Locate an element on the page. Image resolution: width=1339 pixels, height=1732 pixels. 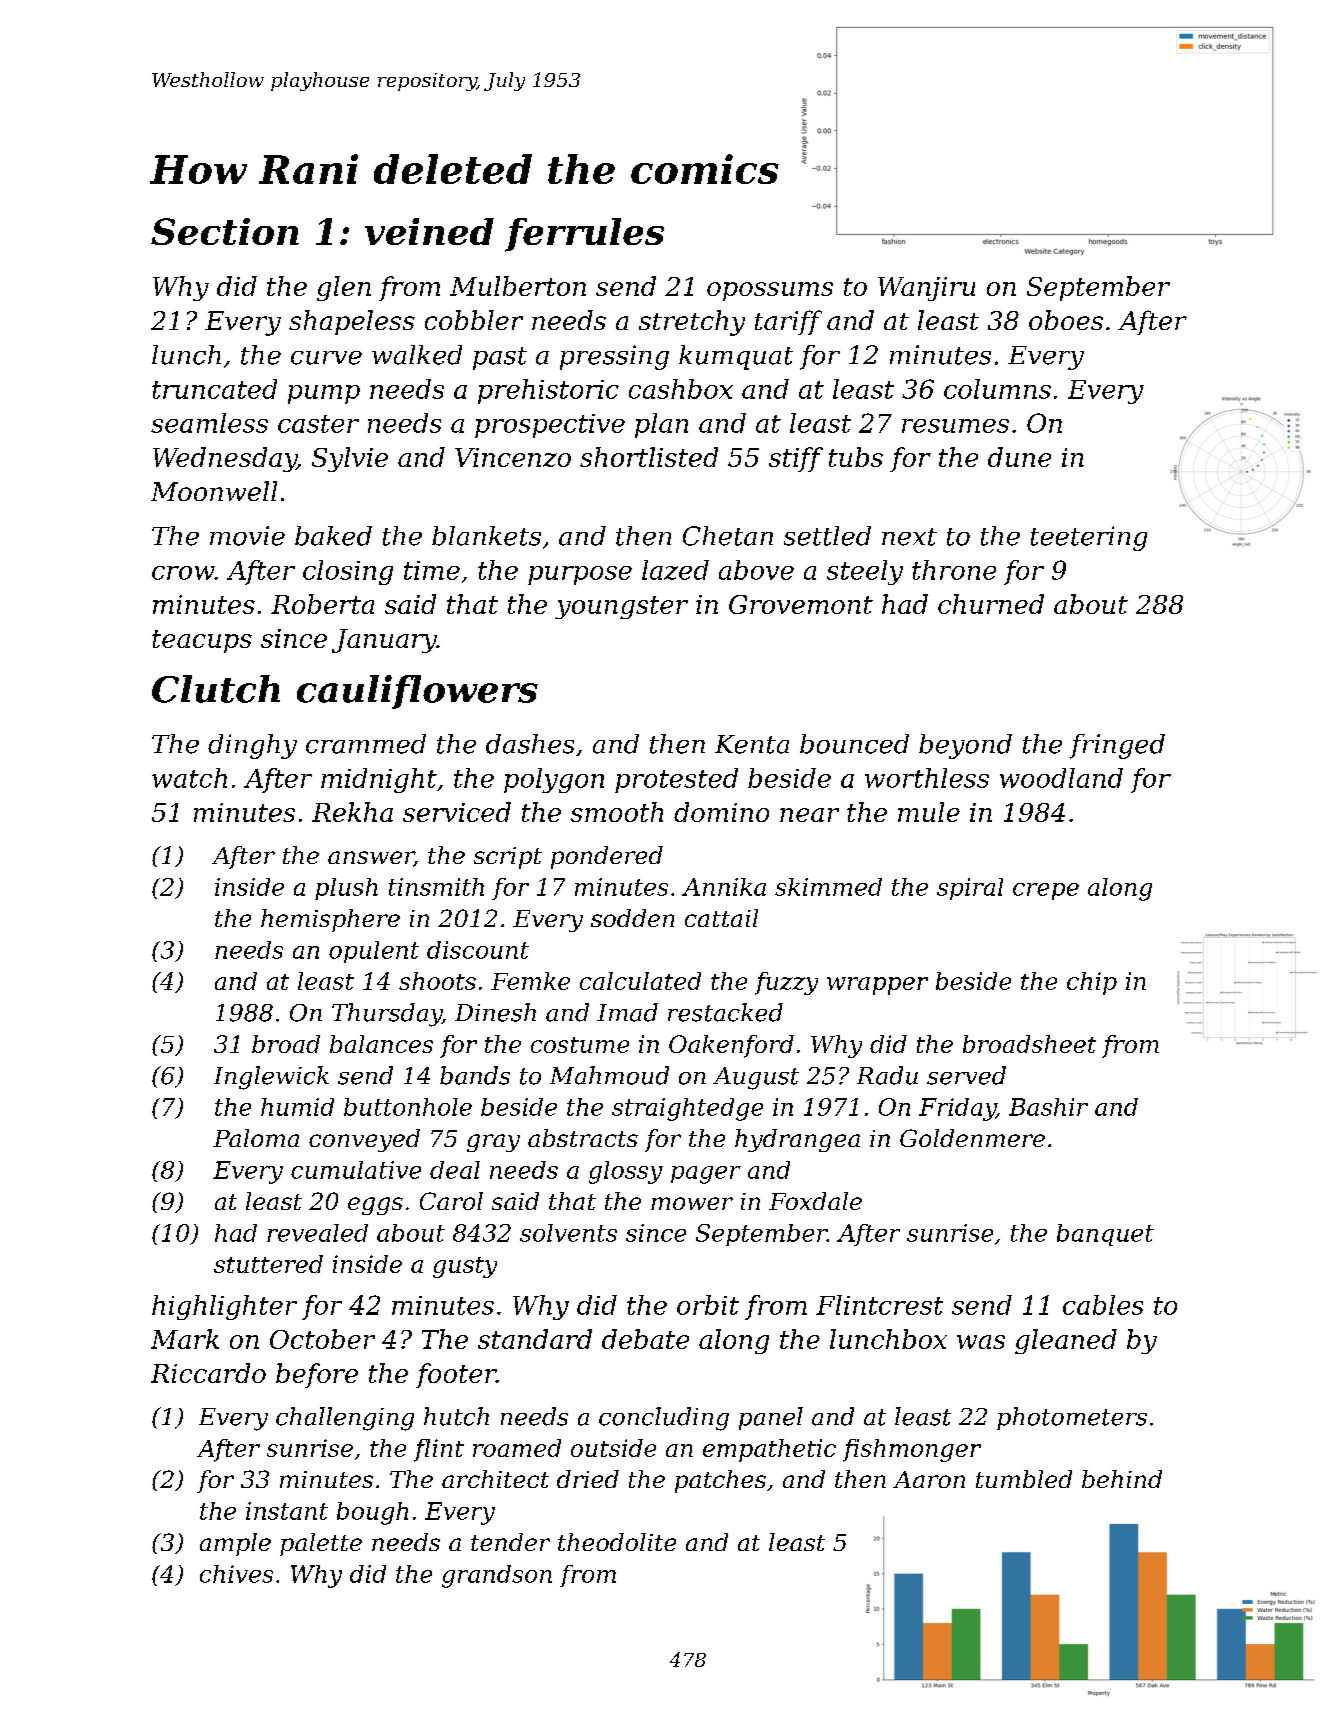
oboes is located at coordinates (1066, 320).
